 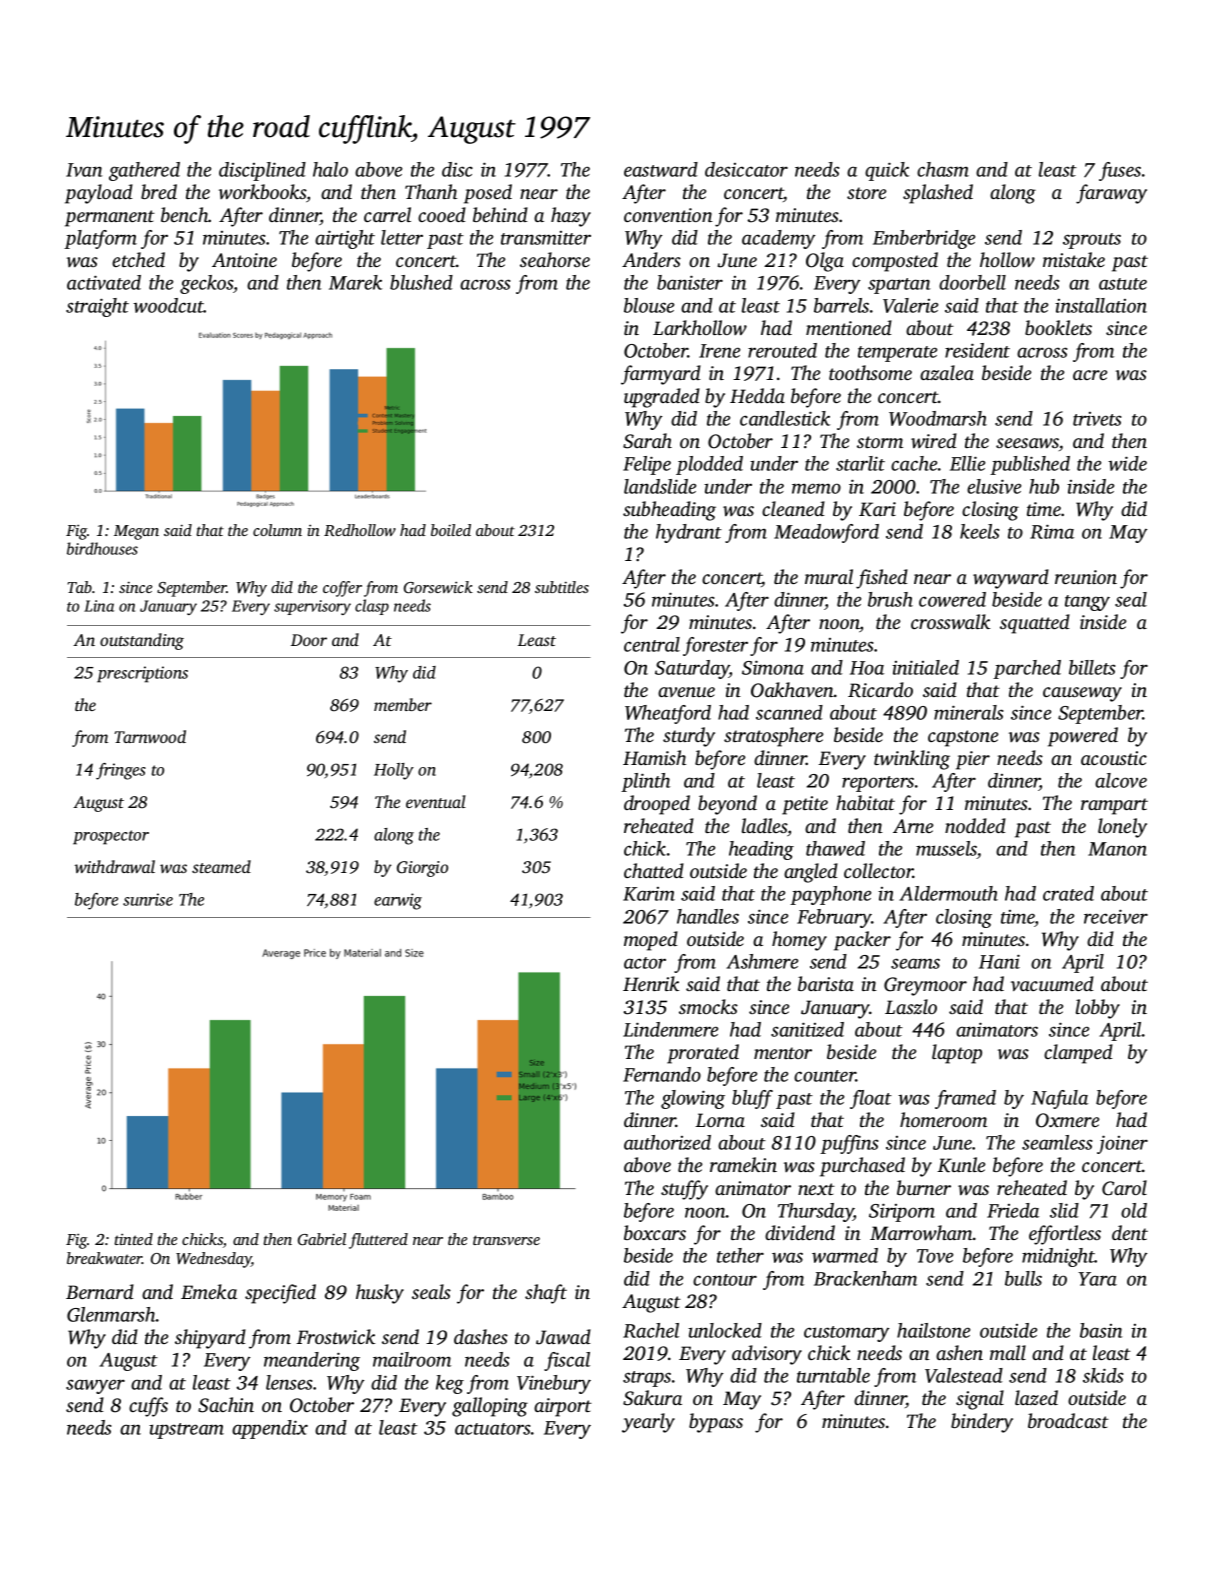 What do you see at coordinates (136, 532) in the screenshot?
I see `Megan` at bounding box center [136, 532].
